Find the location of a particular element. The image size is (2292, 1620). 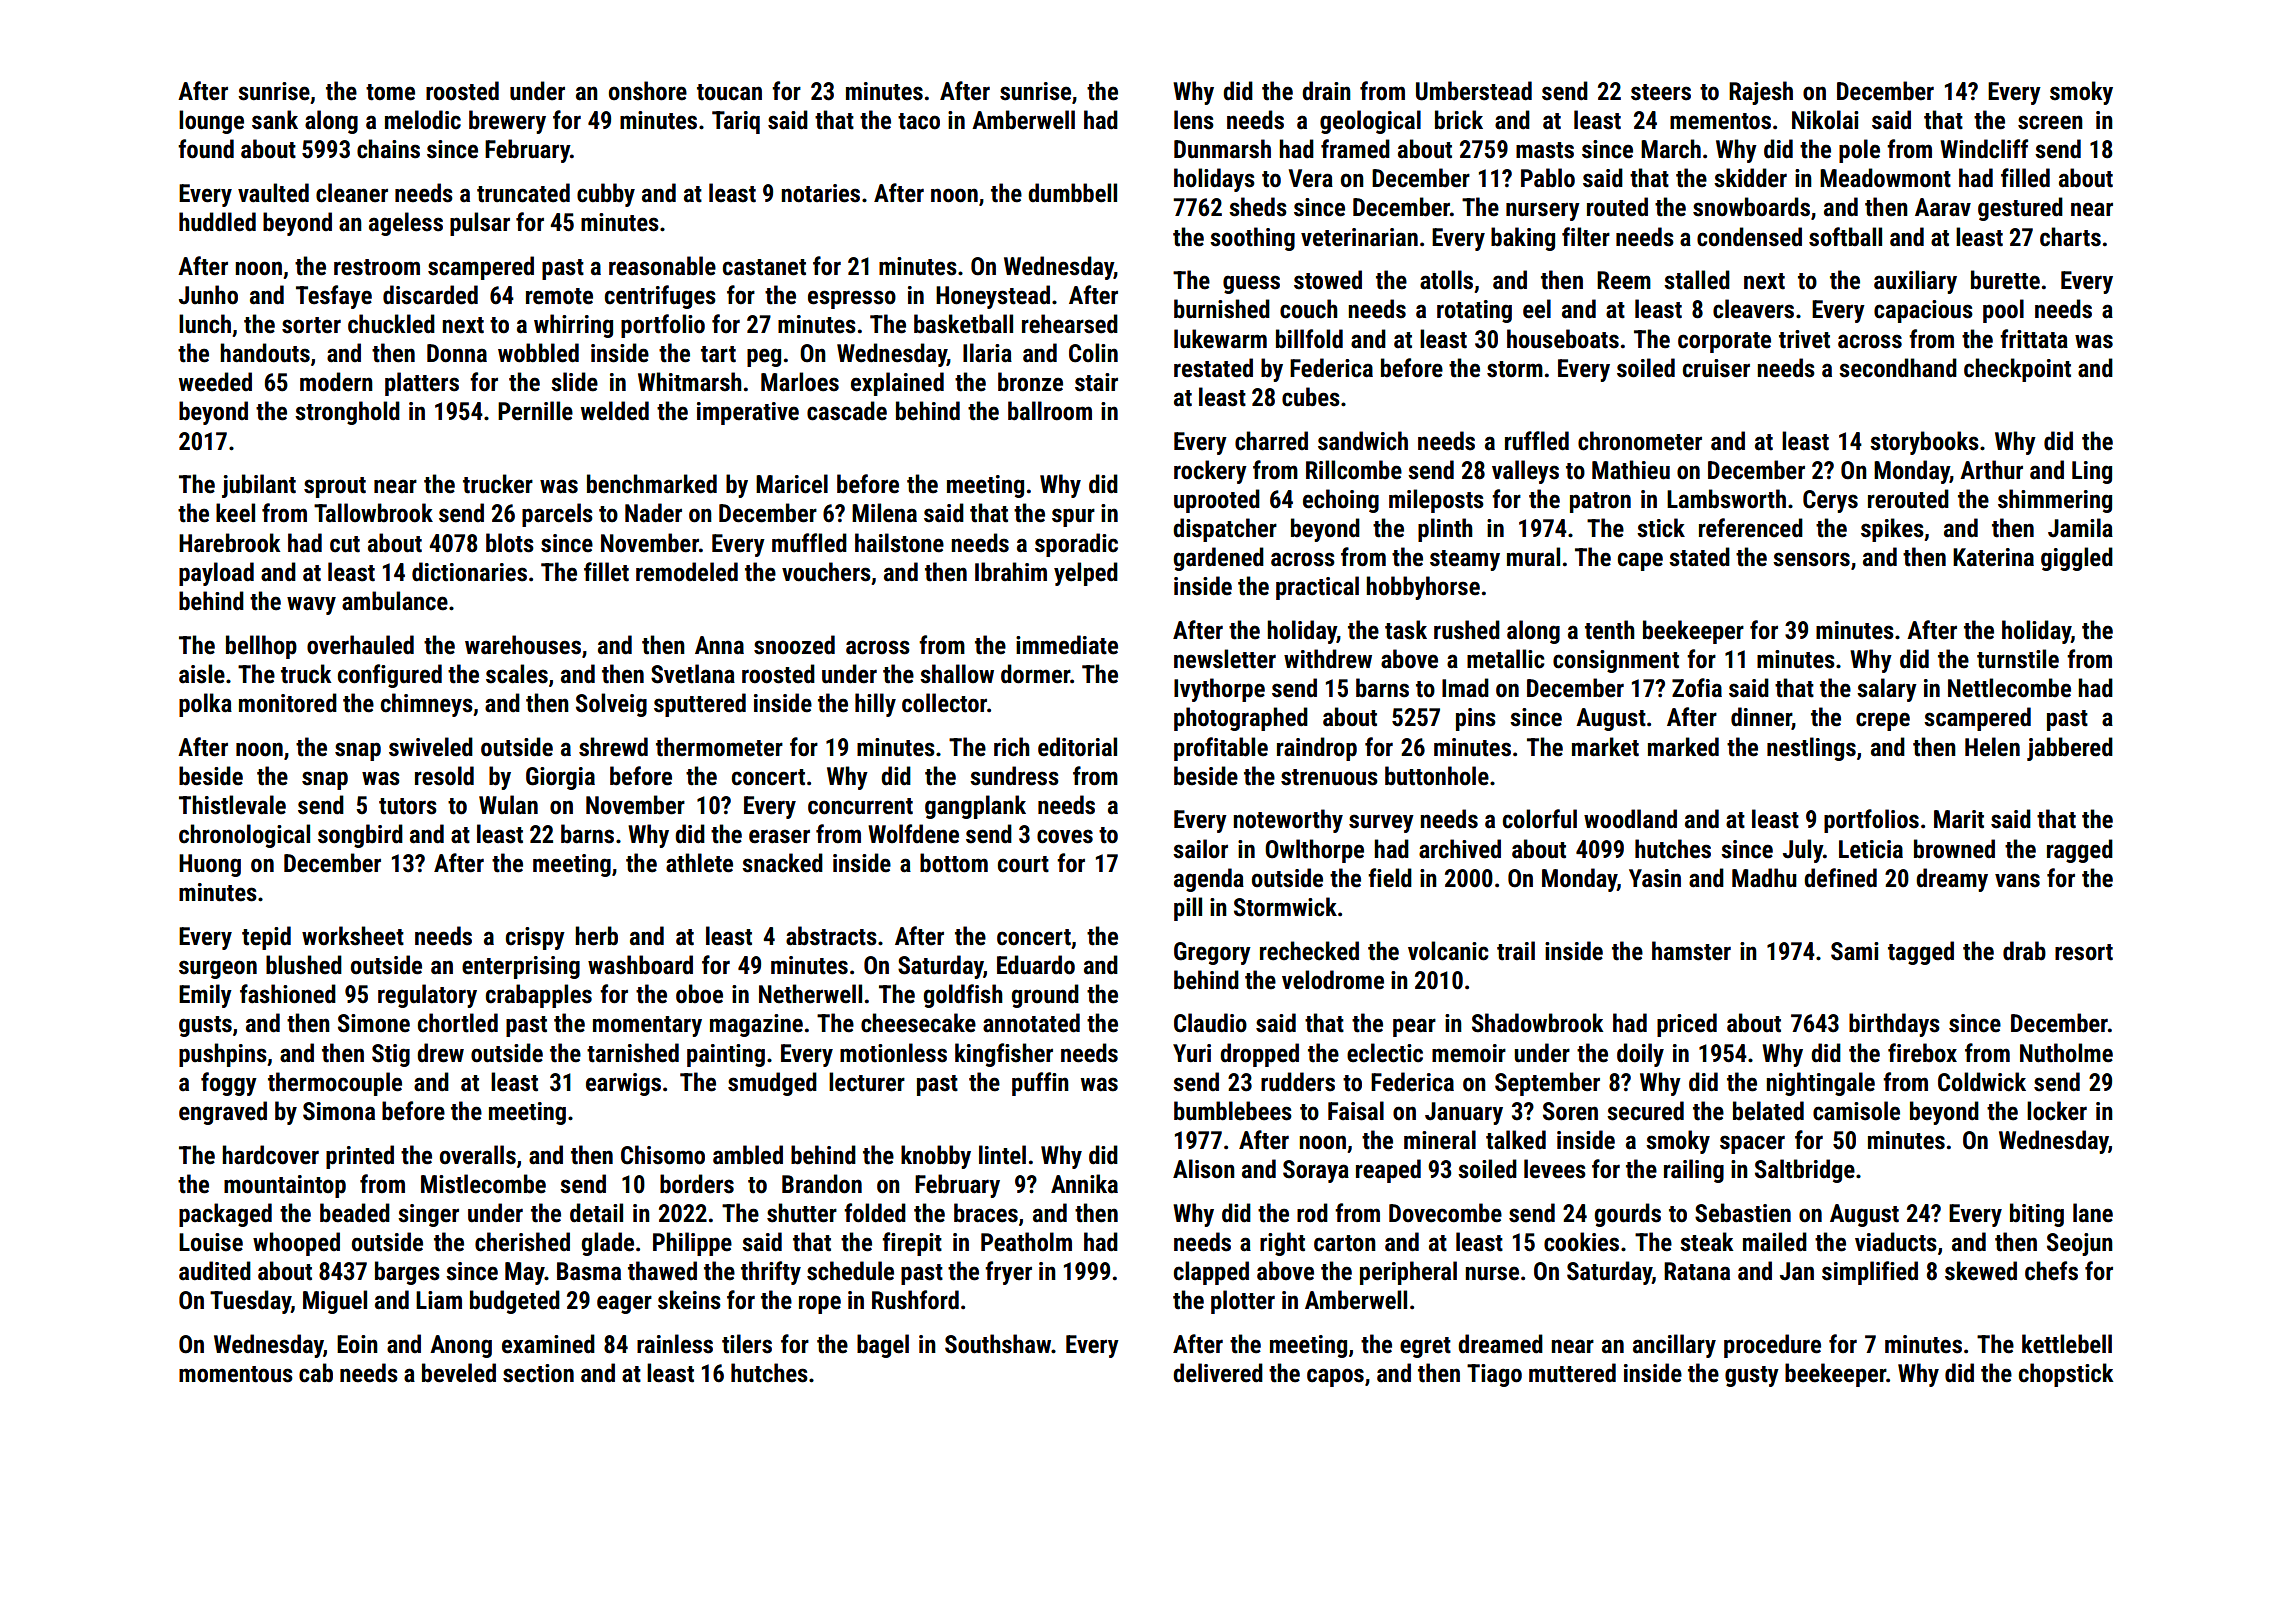

vans is located at coordinates (2017, 880).
